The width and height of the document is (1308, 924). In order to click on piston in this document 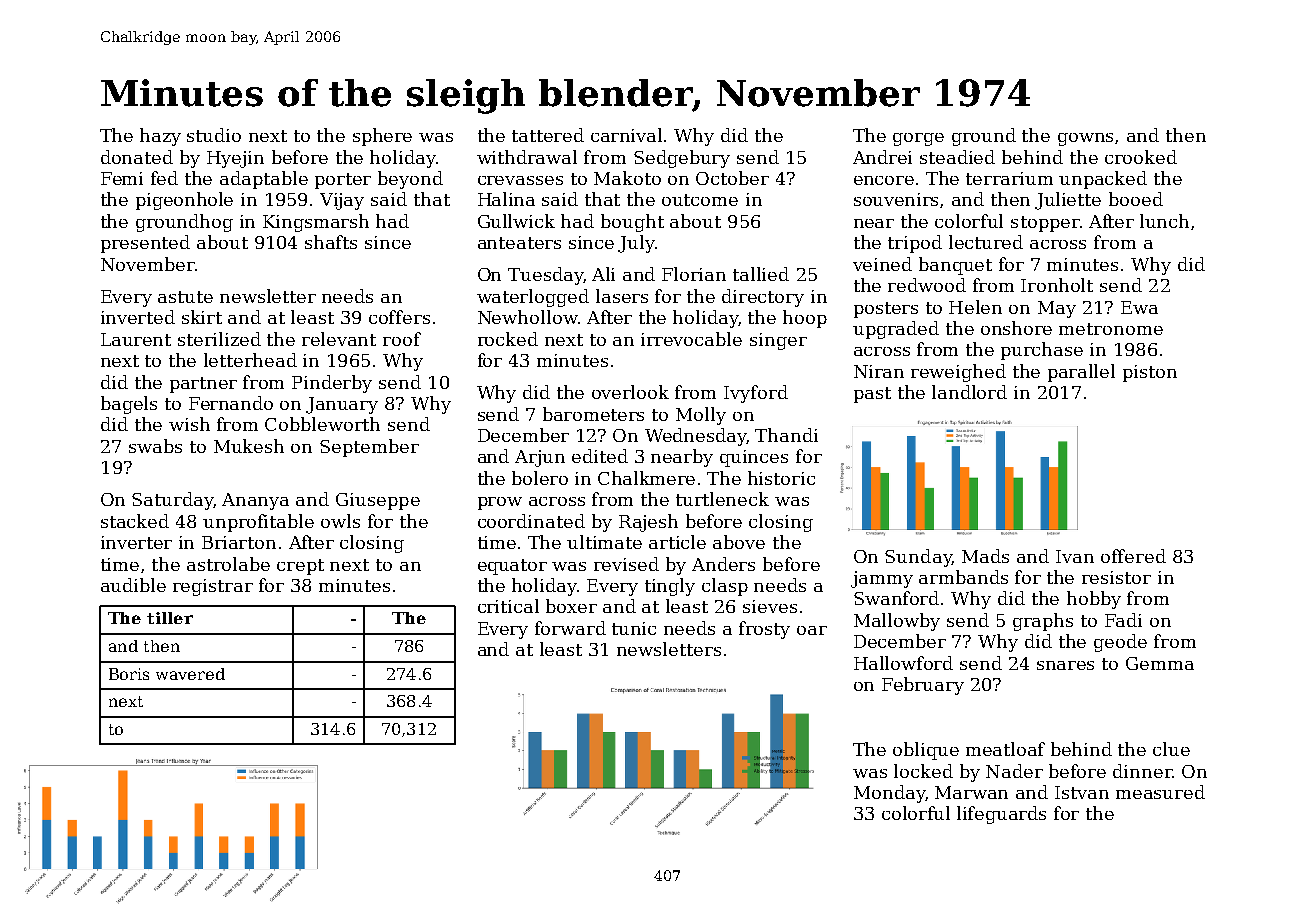, I will do `click(1150, 373)`.
